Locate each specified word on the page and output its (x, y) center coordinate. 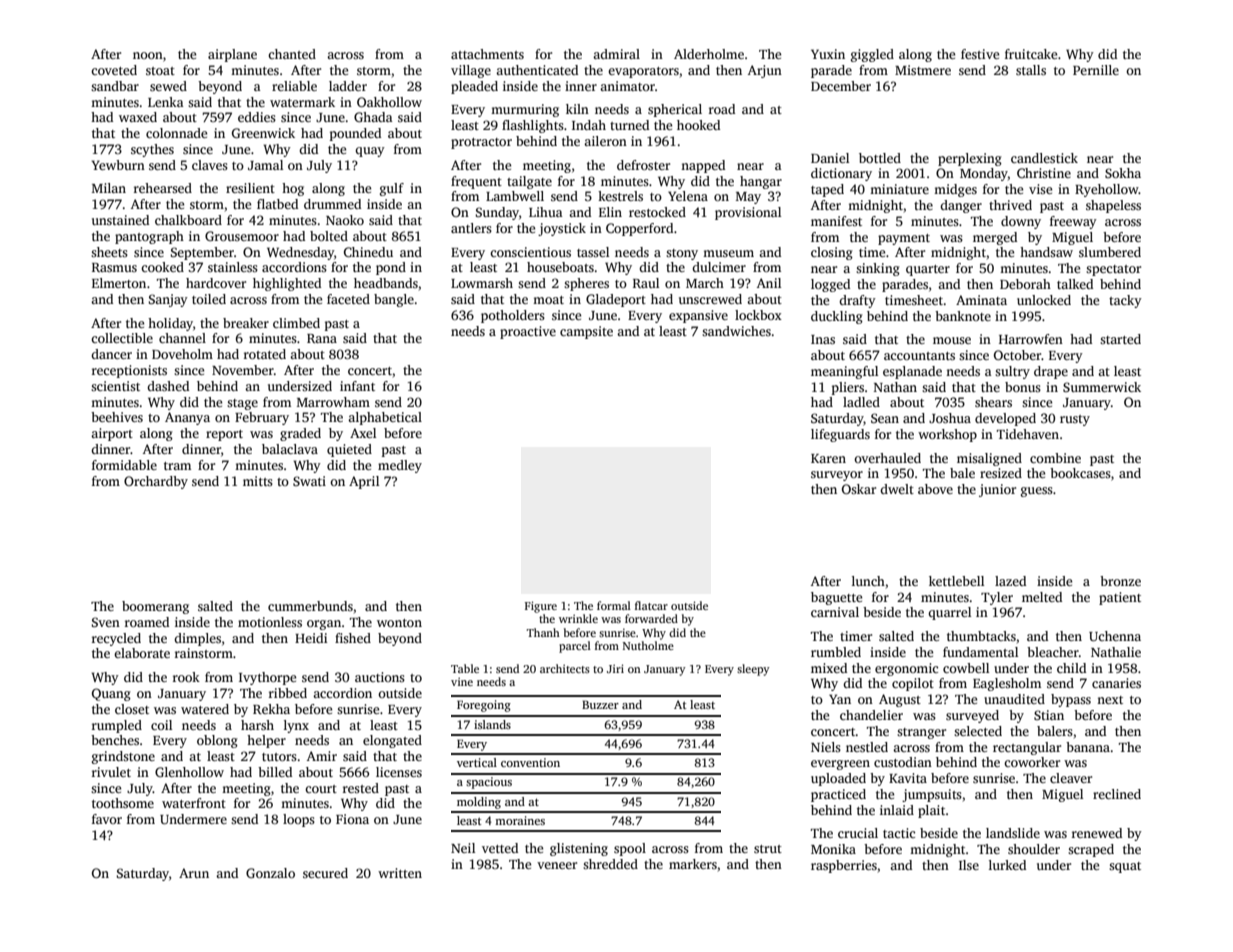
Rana (322, 338)
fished (353, 638)
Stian (1049, 715)
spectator (1113, 270)
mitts (258, 481)
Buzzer (600, 704)
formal (614, 605)
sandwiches (736, 331)
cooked (162, 267)
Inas (823, 339)
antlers (471, 228)
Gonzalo (270, 873)
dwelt (897, 489)
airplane (232, 55)
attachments (487, 54)
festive (980, 54)
